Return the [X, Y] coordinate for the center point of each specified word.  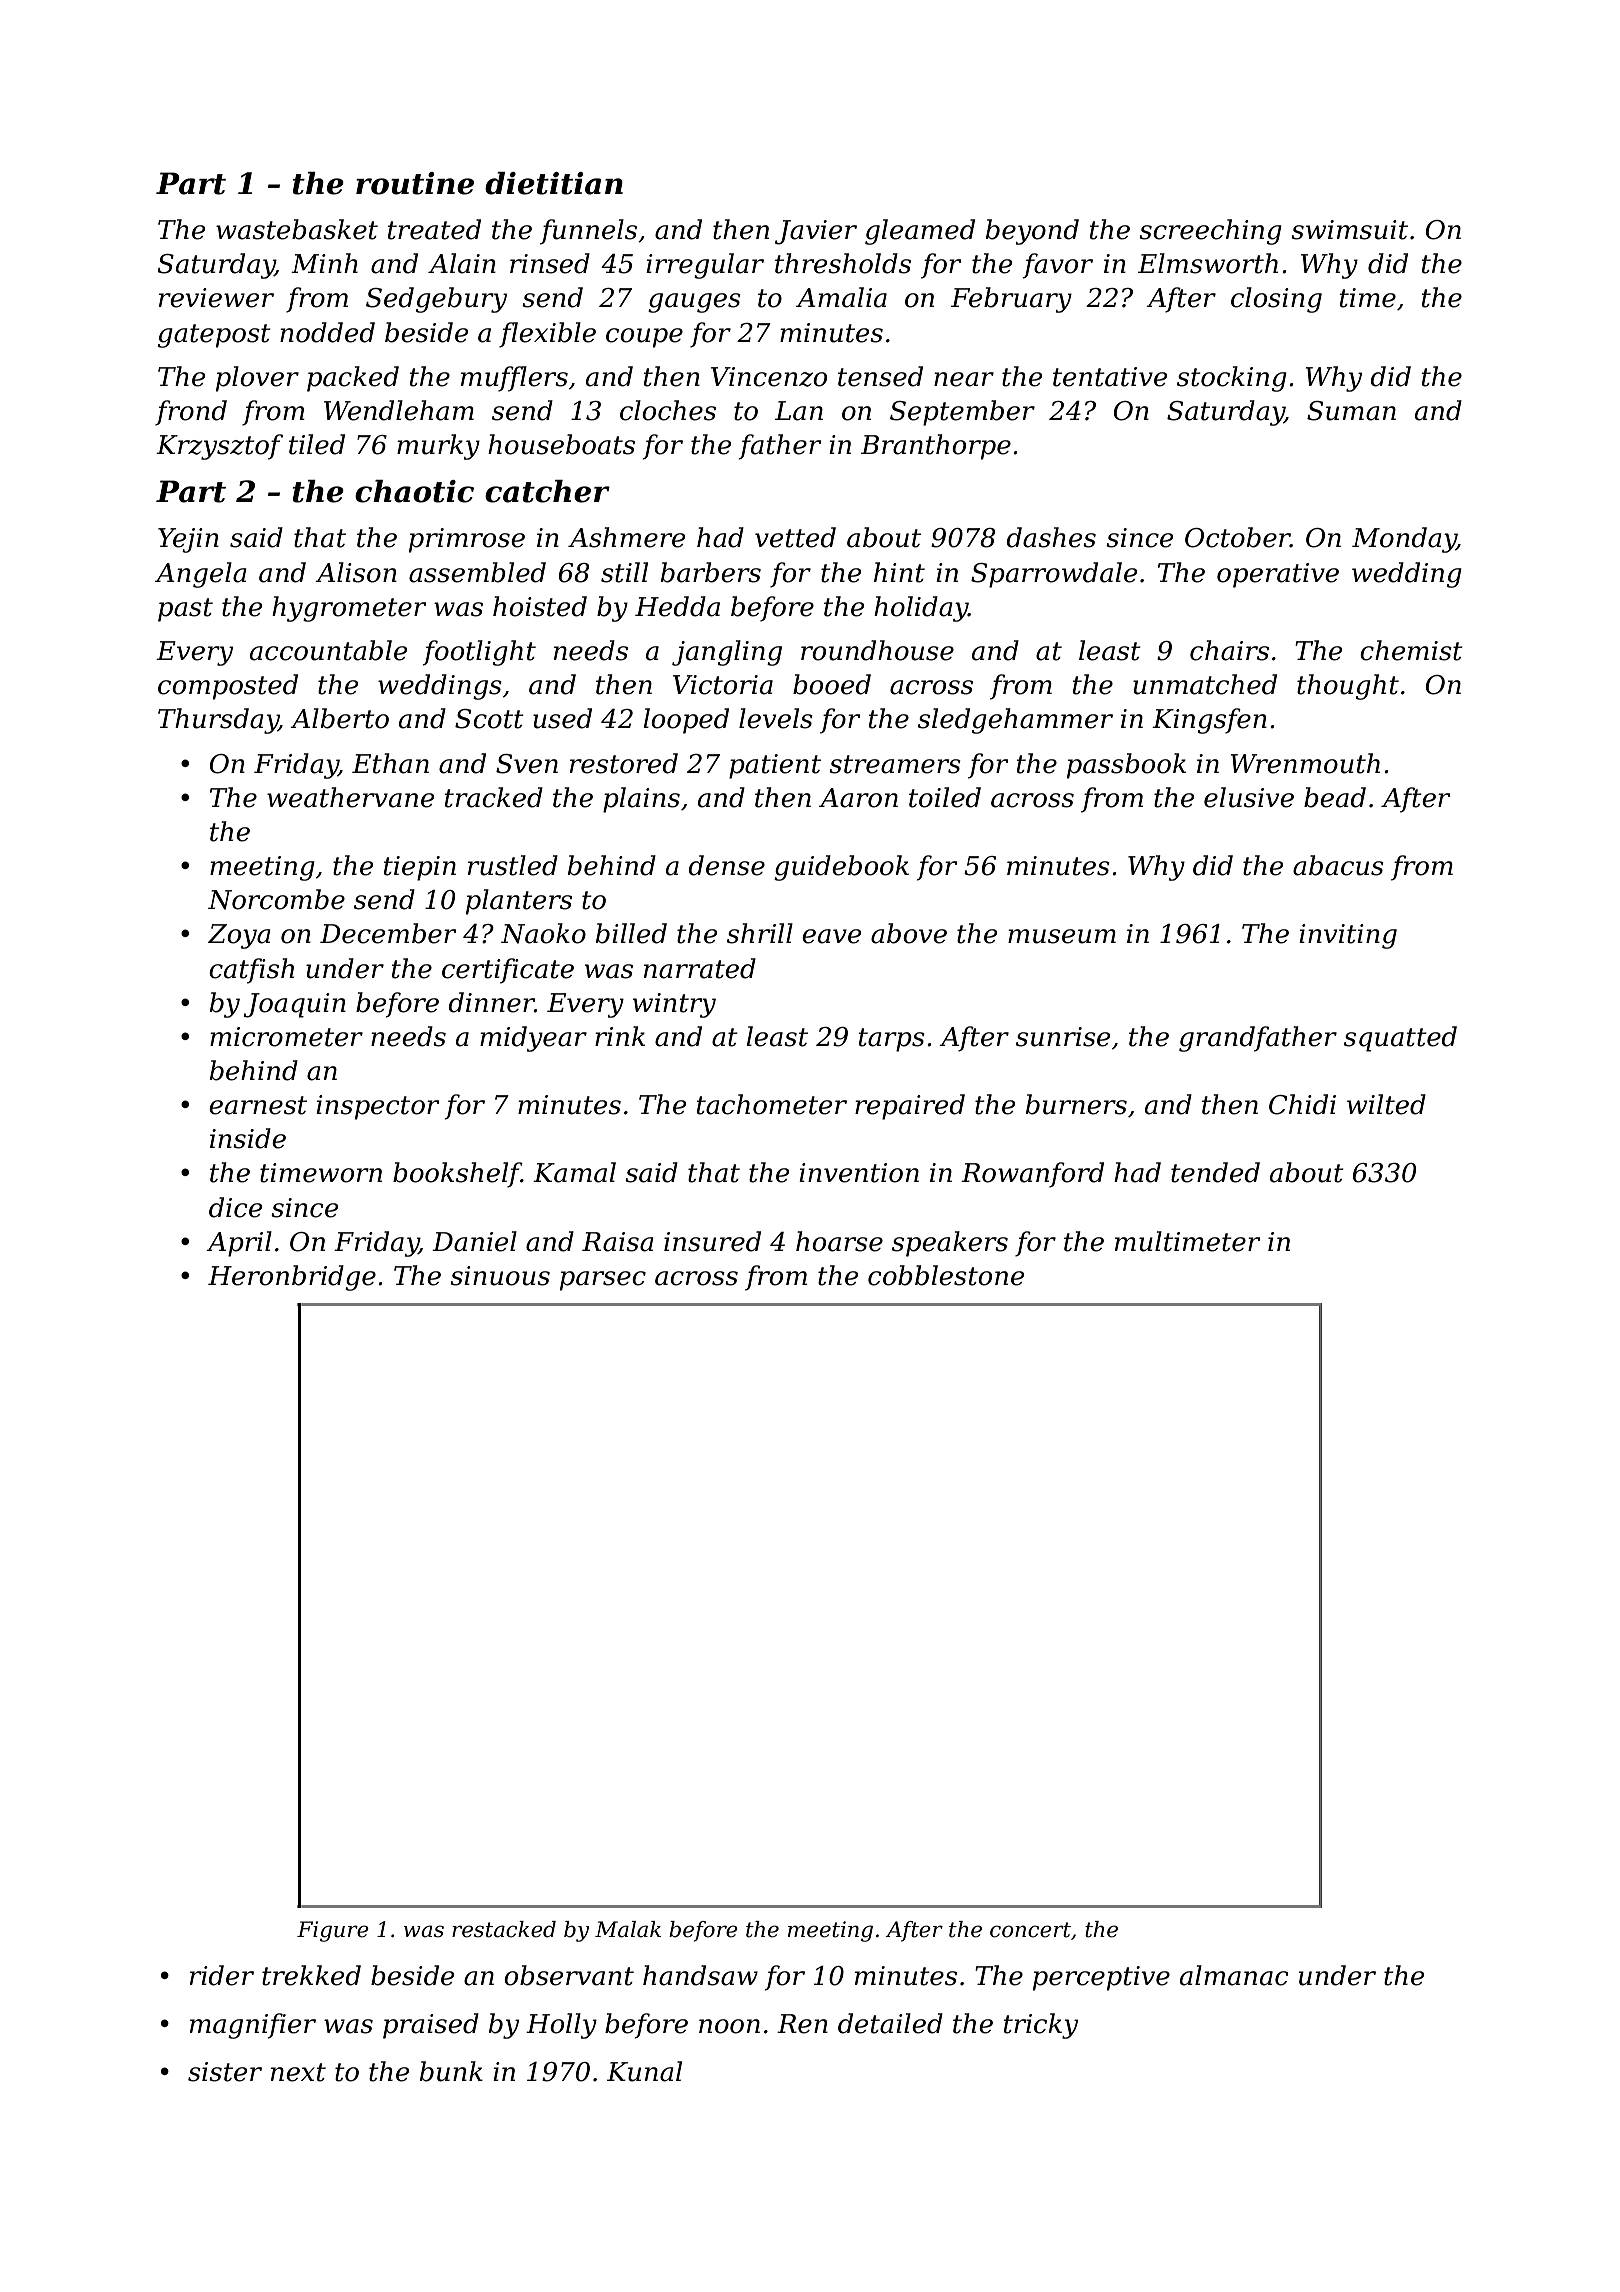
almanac [1234, 1975]
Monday [1404, 540]
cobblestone [946, 1275]
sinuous [500, 1276]
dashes [1051, 537]
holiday [921, 609]
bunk [451, 2071]
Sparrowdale [1054, 575]
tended [1215, 1172]
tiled [317, 444]
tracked [494, 797]
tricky [1041, 2026]
